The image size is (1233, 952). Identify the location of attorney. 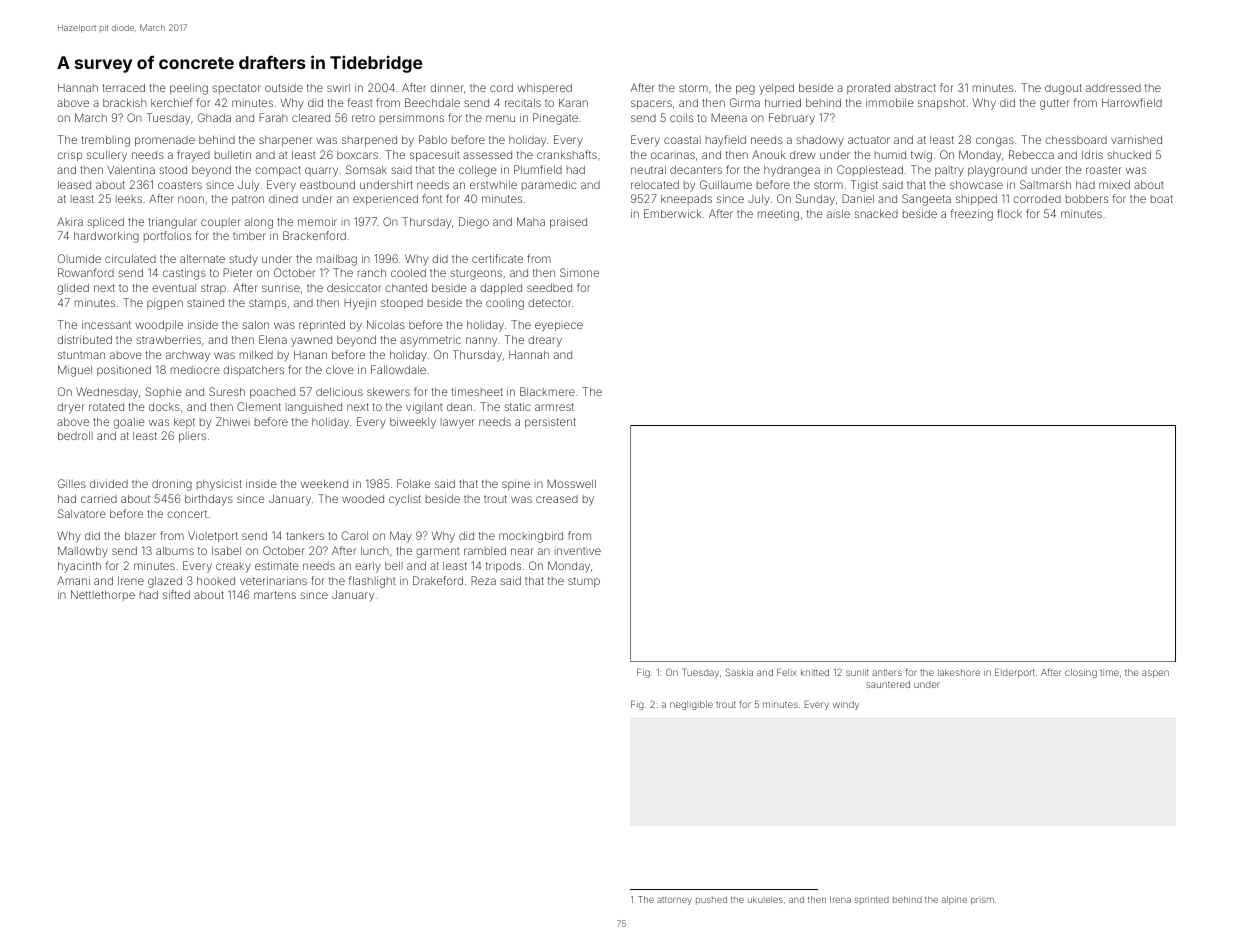
(674, 901).
